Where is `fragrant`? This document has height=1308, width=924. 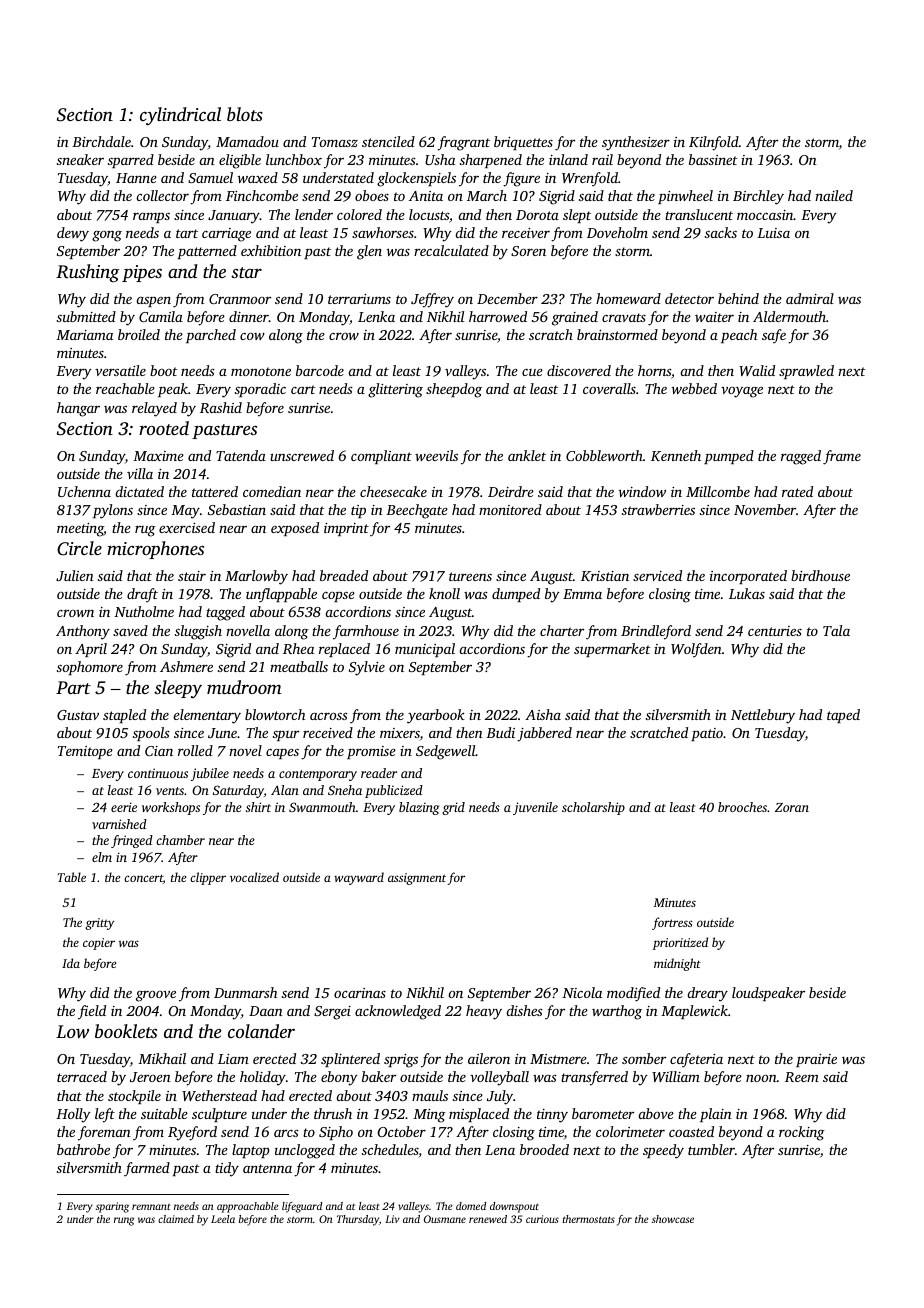 fragrant is located at coordinates (463, 143).
